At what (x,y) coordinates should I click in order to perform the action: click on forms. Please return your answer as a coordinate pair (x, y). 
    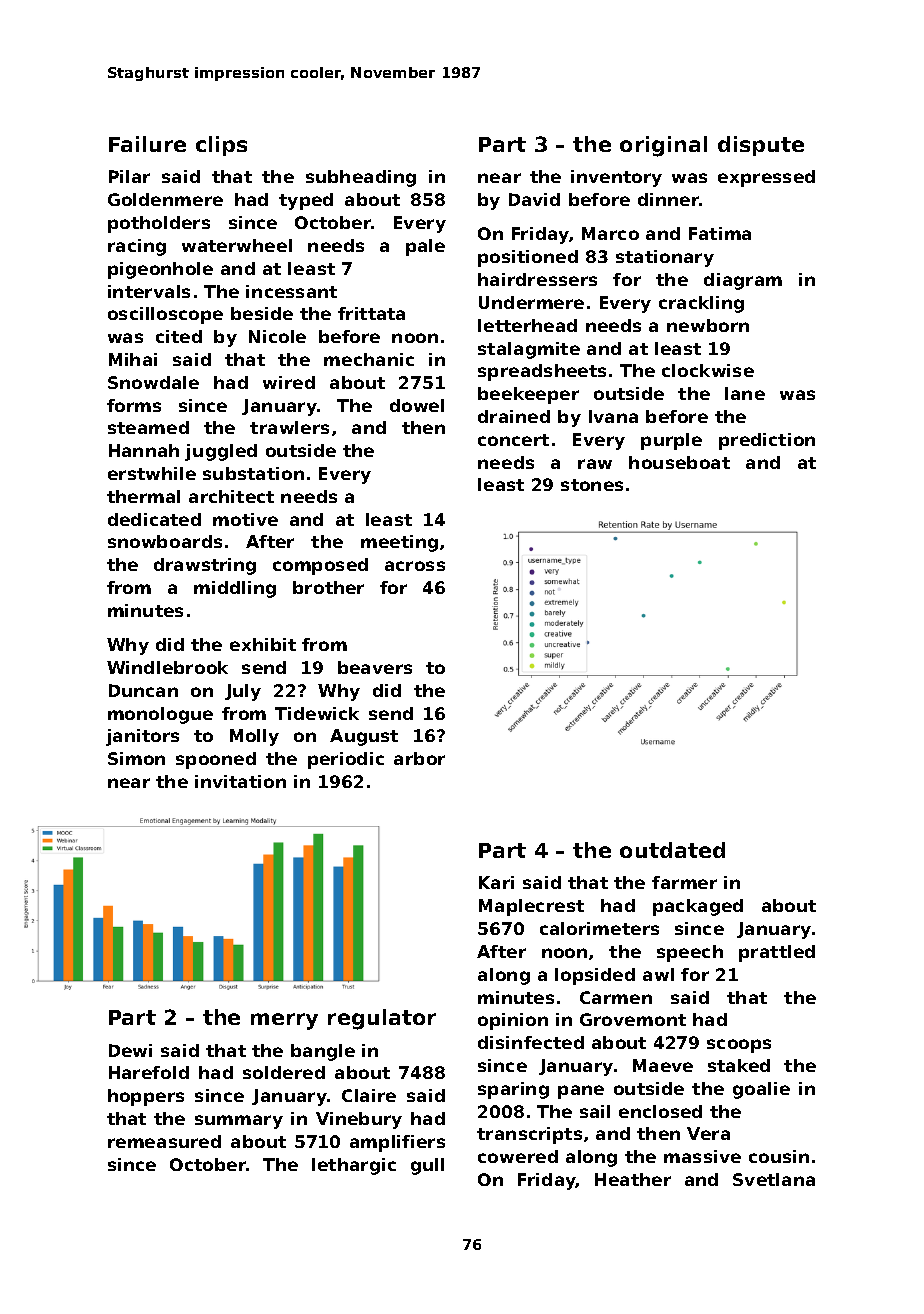
    Looking at the image, I should click on (134, 405).
